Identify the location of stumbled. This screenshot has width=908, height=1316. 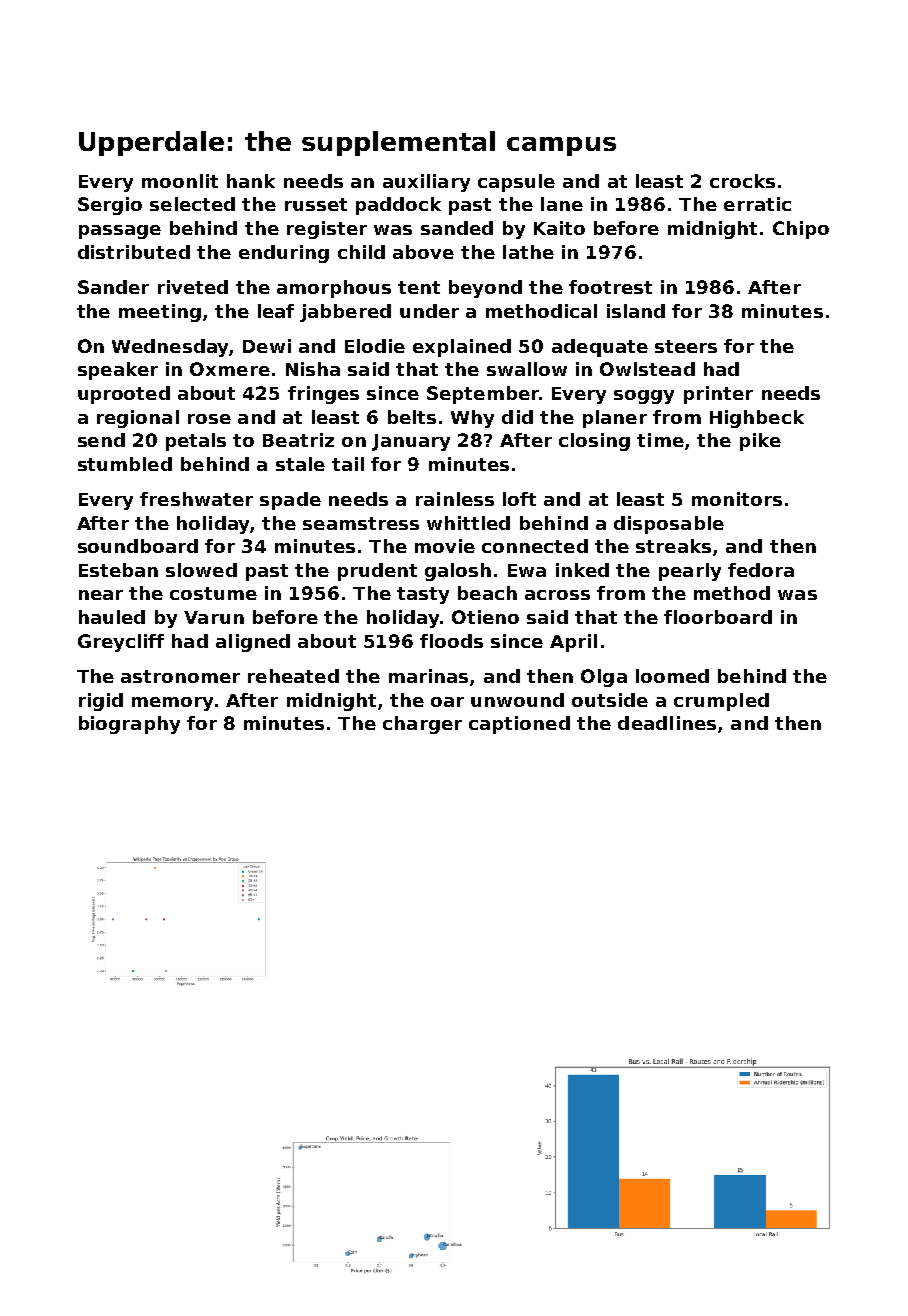
(125, 464).
